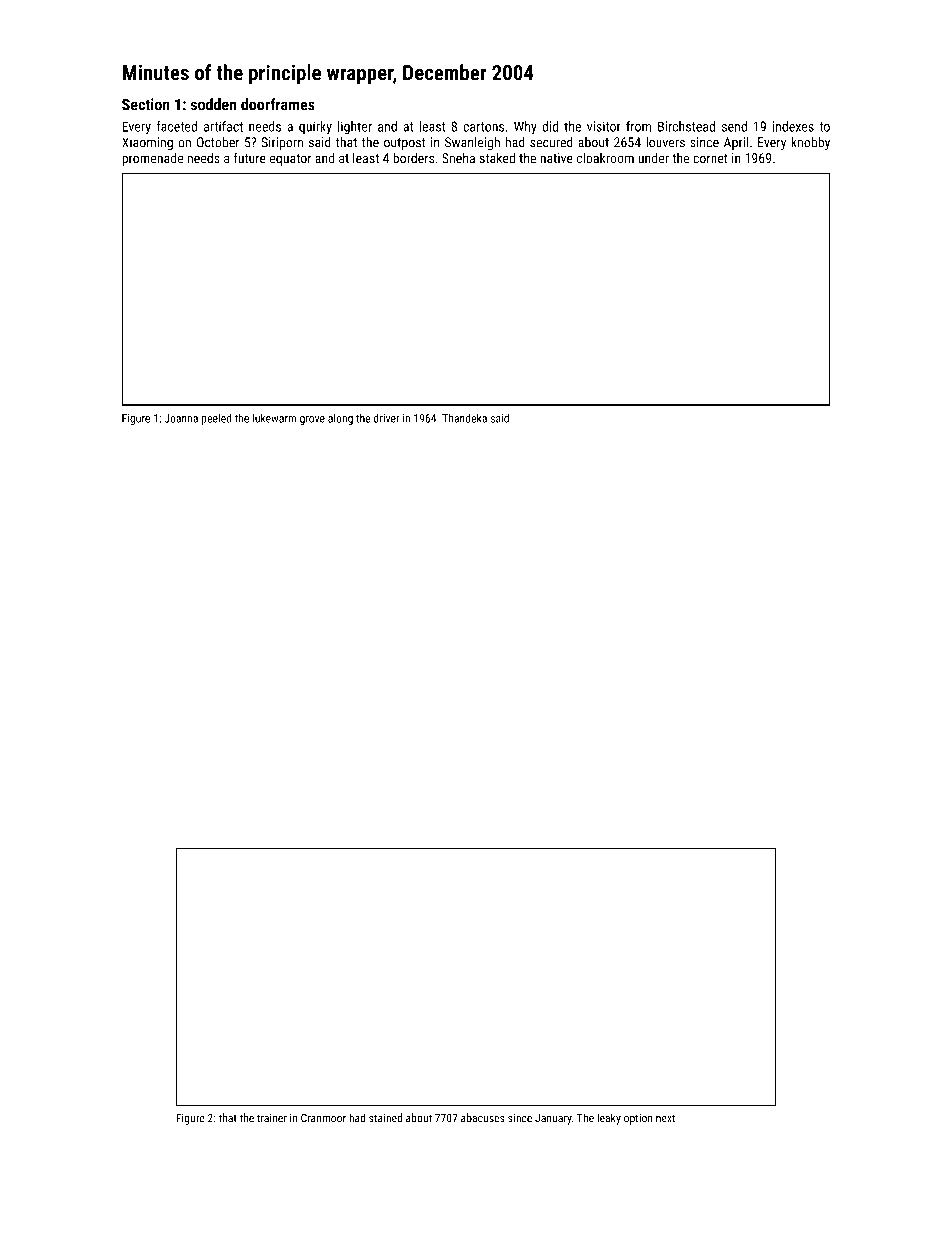 The width and height of the screenshot is (952, 1233). I want to click on sodden, so click(214, 104).
